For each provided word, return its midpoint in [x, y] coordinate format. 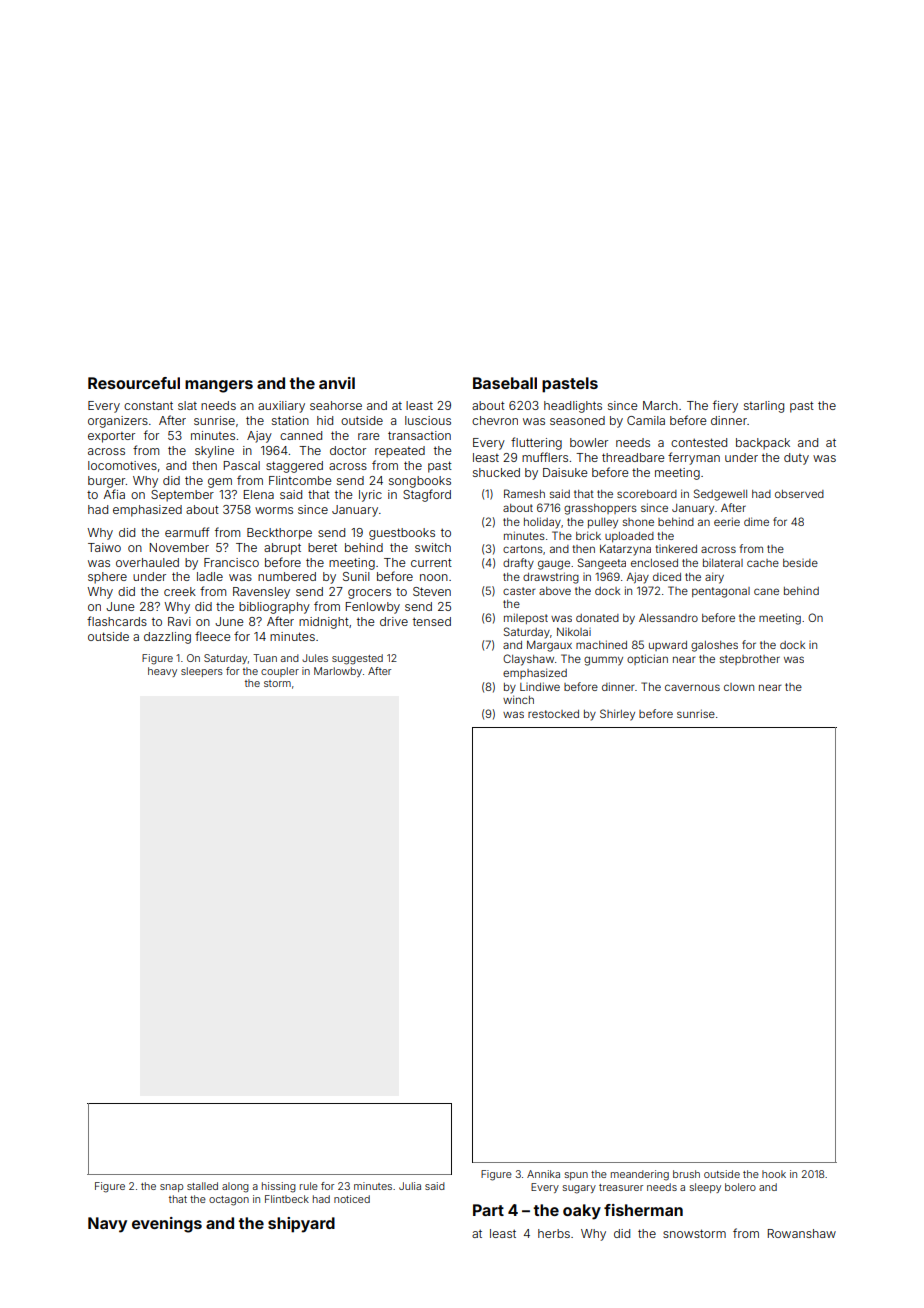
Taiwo [104, 547]
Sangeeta [602, 564]
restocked [553, 714]
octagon [229, 1201]
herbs [554, 1233]
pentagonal [721, 592]
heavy [162, 672]
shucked [496, 472]
